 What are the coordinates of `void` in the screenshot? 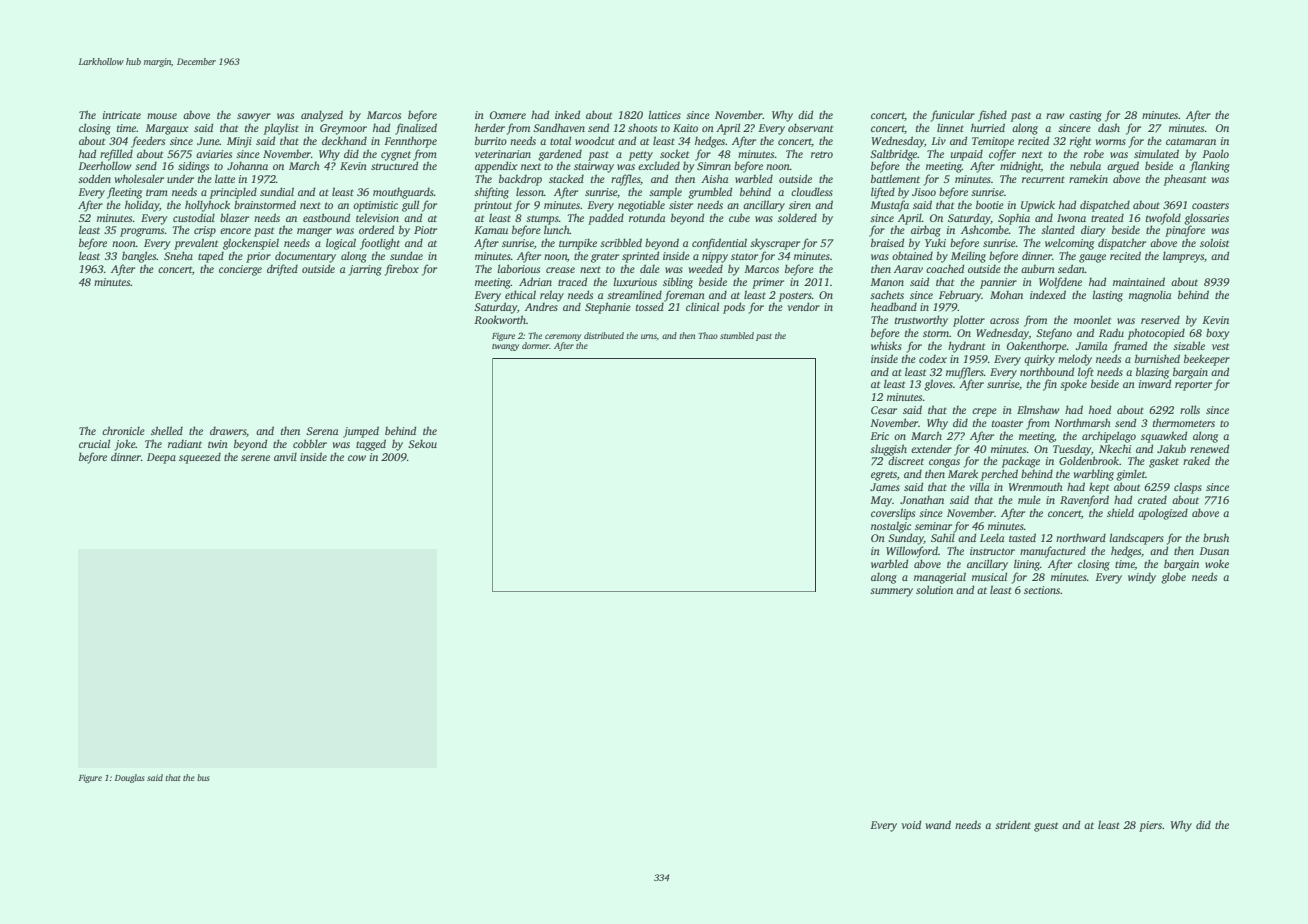 It's located at (911, 824).
